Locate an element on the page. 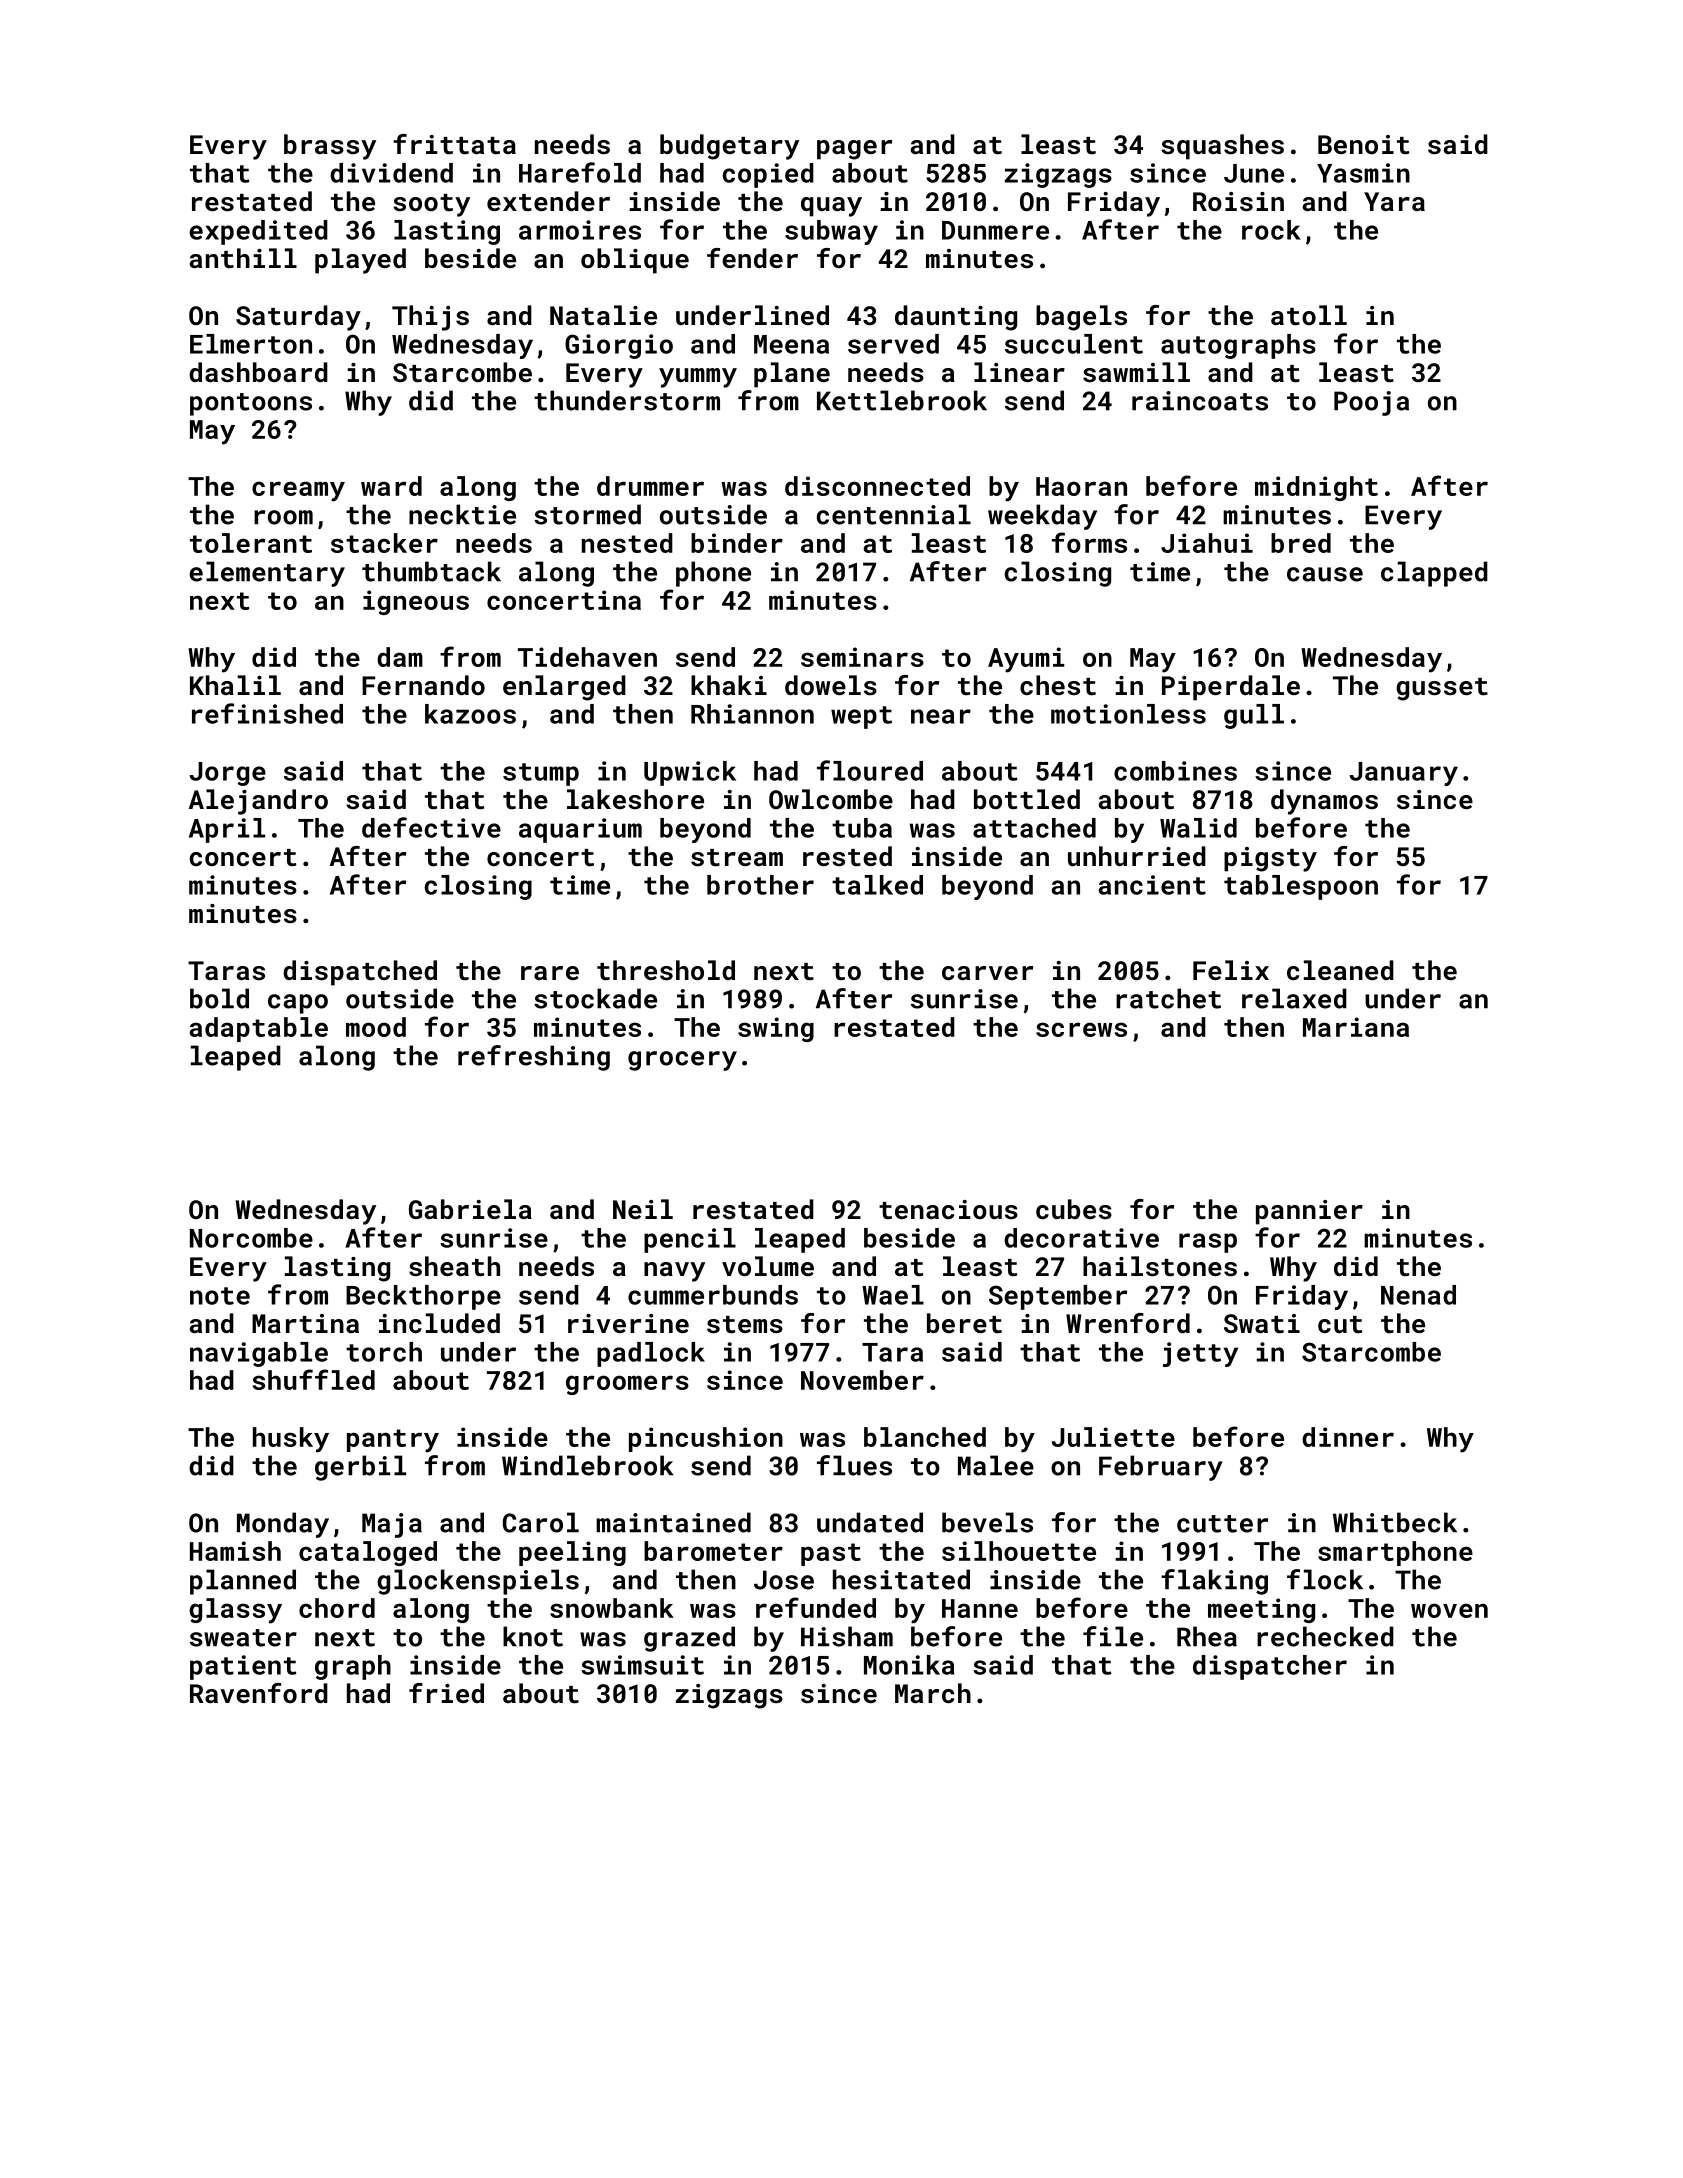 This image has width=1683, height=2178. March is located at coordinates (933, 1693).
